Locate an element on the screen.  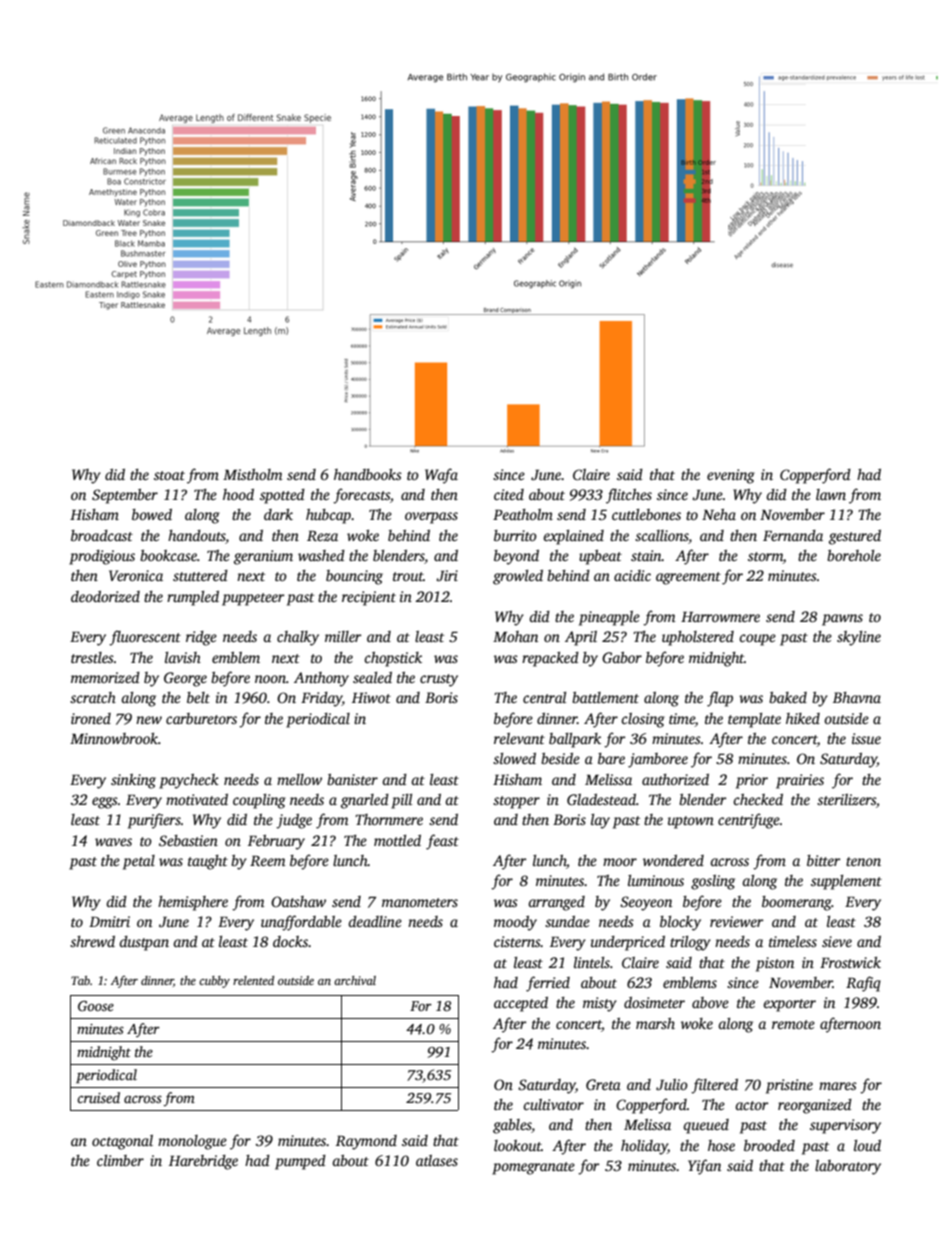
flitches is located at coordinates (629, 496).
